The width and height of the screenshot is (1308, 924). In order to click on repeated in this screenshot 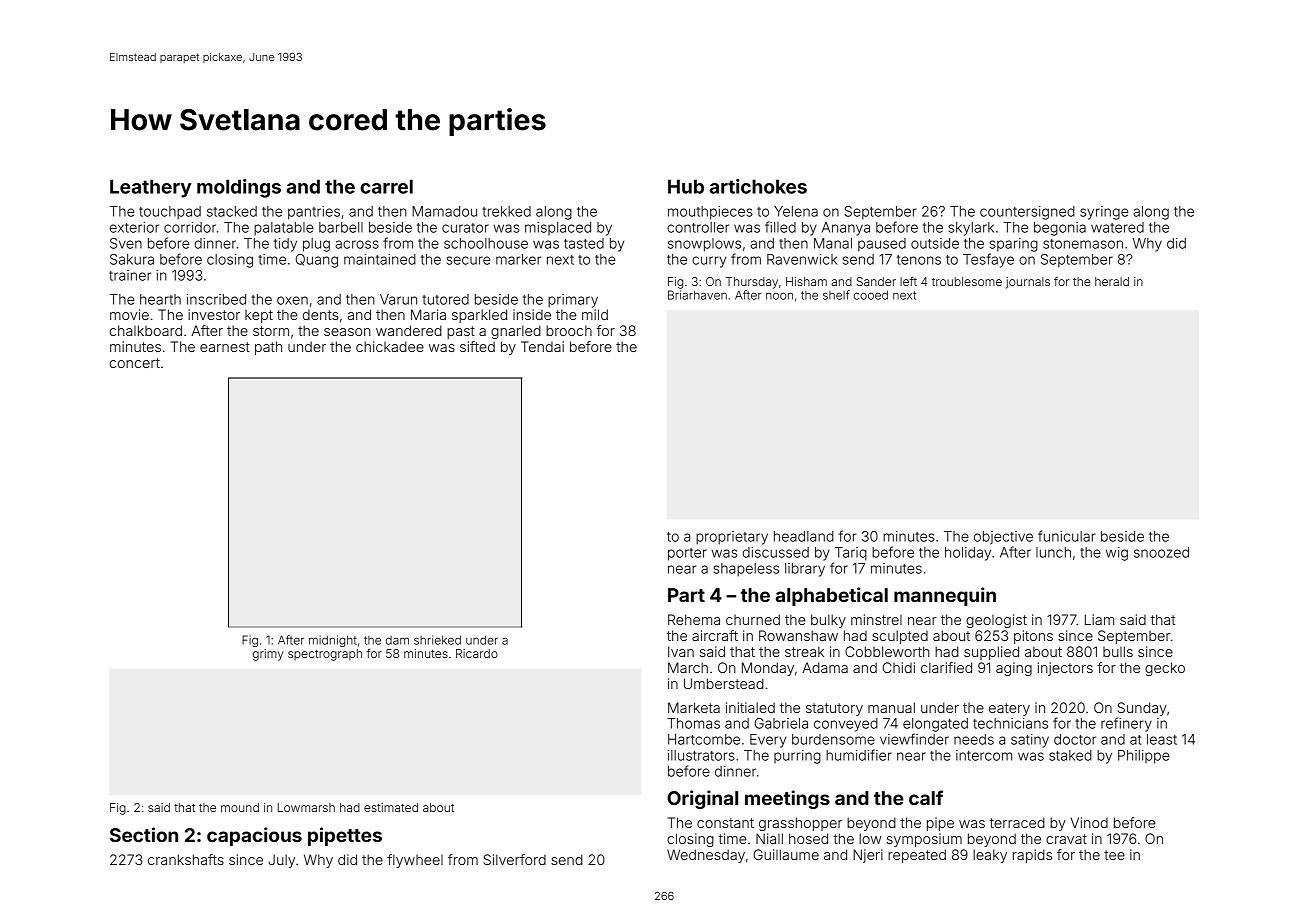, I will do `click(917, 856)`.
